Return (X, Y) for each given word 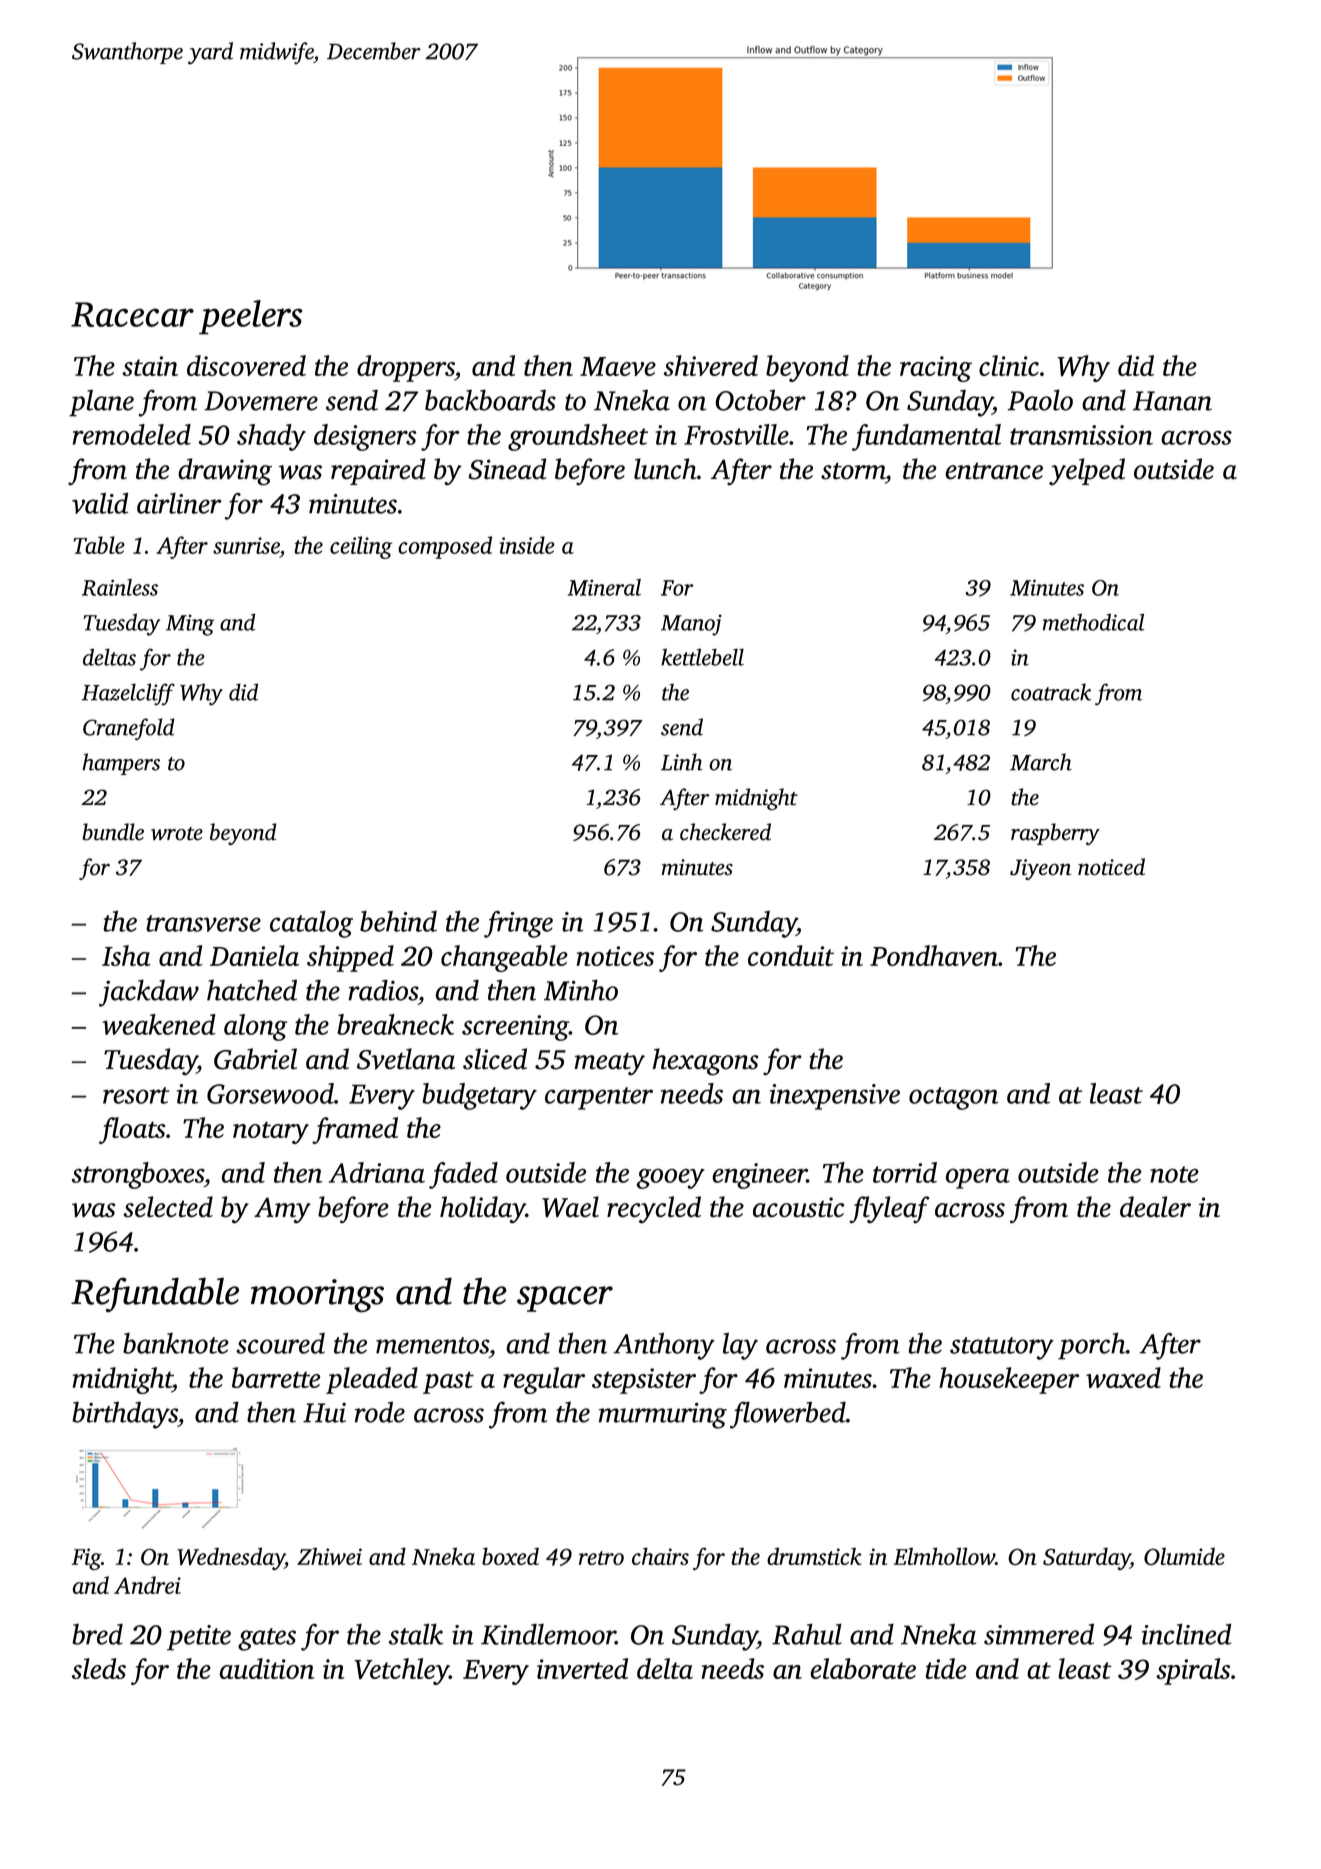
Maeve (618, 366)
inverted (582, 1668)
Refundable (155, 1295)
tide (946, 1668)
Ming (190, 625)
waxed (1123, 1377)
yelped (1087, 472)
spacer (565, 1299)
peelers (250, 317)
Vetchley (402, 1671)
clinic (1009, 365)
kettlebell (702, 657)
